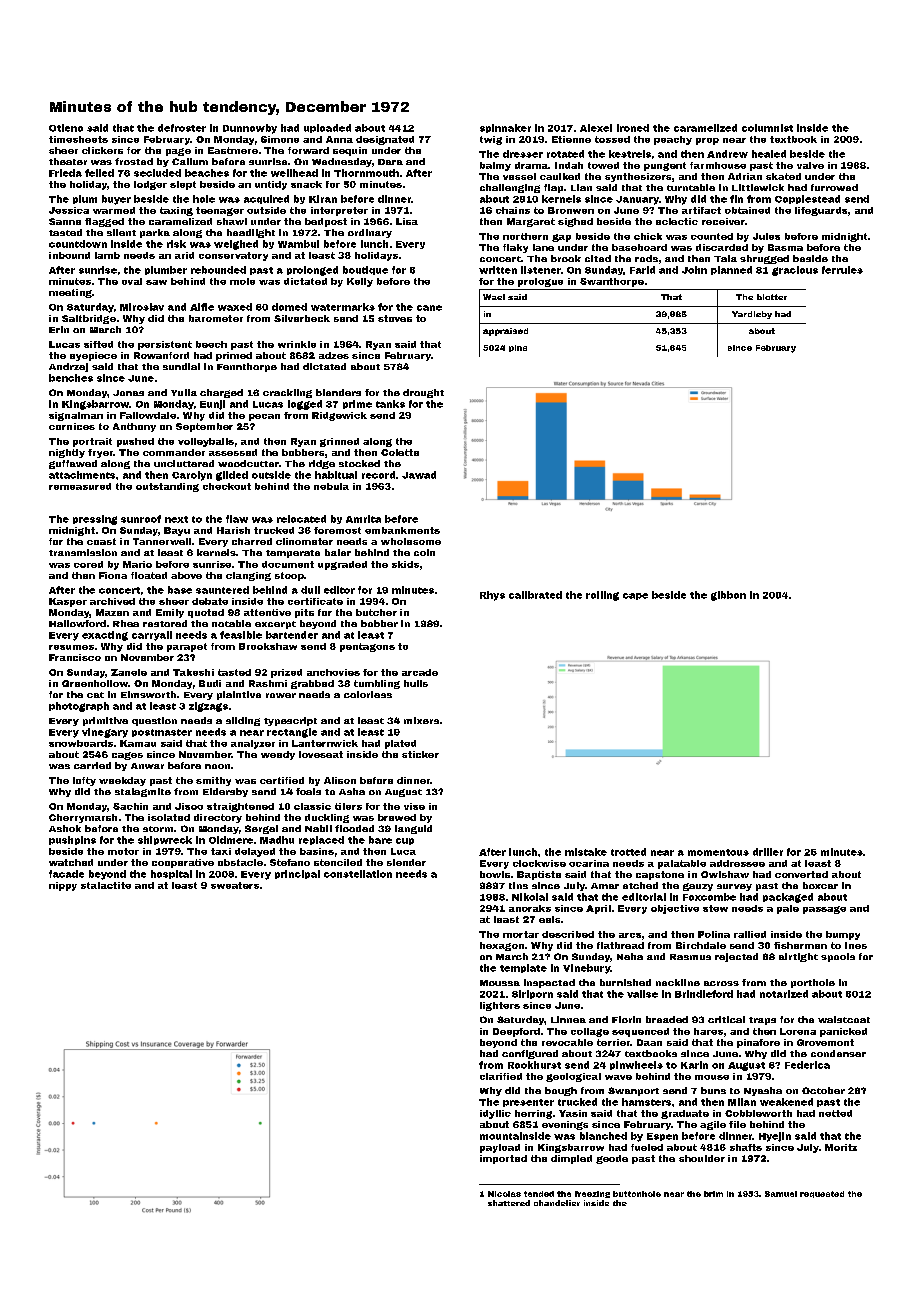 The image size is (924, 1308). Describe the element at coordinates (509, 1203) in the screenshot. I see `shattered` at that location.
